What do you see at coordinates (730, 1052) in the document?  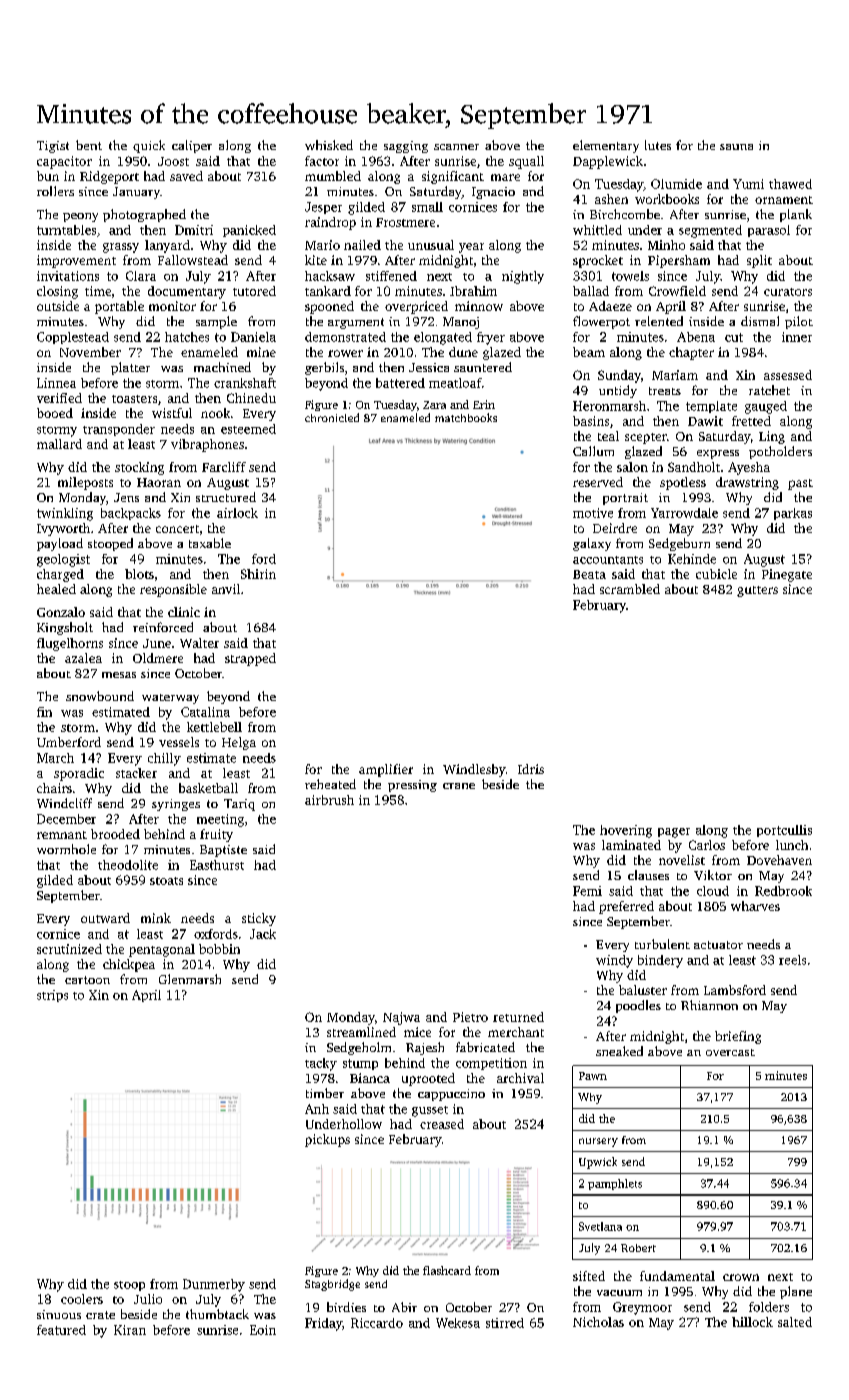 I see `overcast` at bounding box center [730, 1052].
